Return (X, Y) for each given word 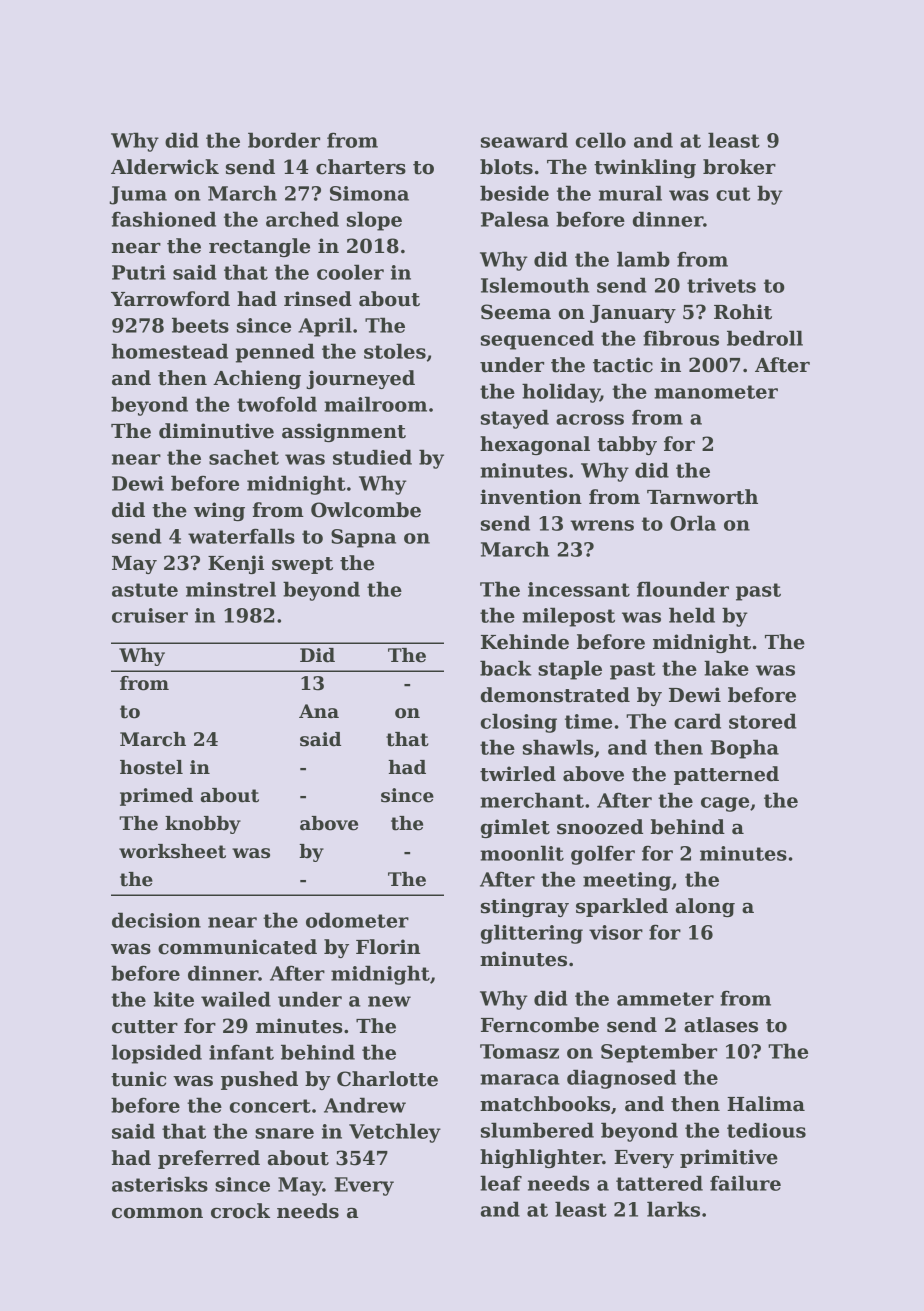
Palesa (515, 219)
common (157, 1213)
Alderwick (165, 167)
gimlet (515, 828)
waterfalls (241, 536)
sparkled (622, 907)
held (692, 615)
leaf (501, 1183)
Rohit (743, 312)
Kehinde (525, 642)
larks (673, 1209)
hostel (151, 767)
